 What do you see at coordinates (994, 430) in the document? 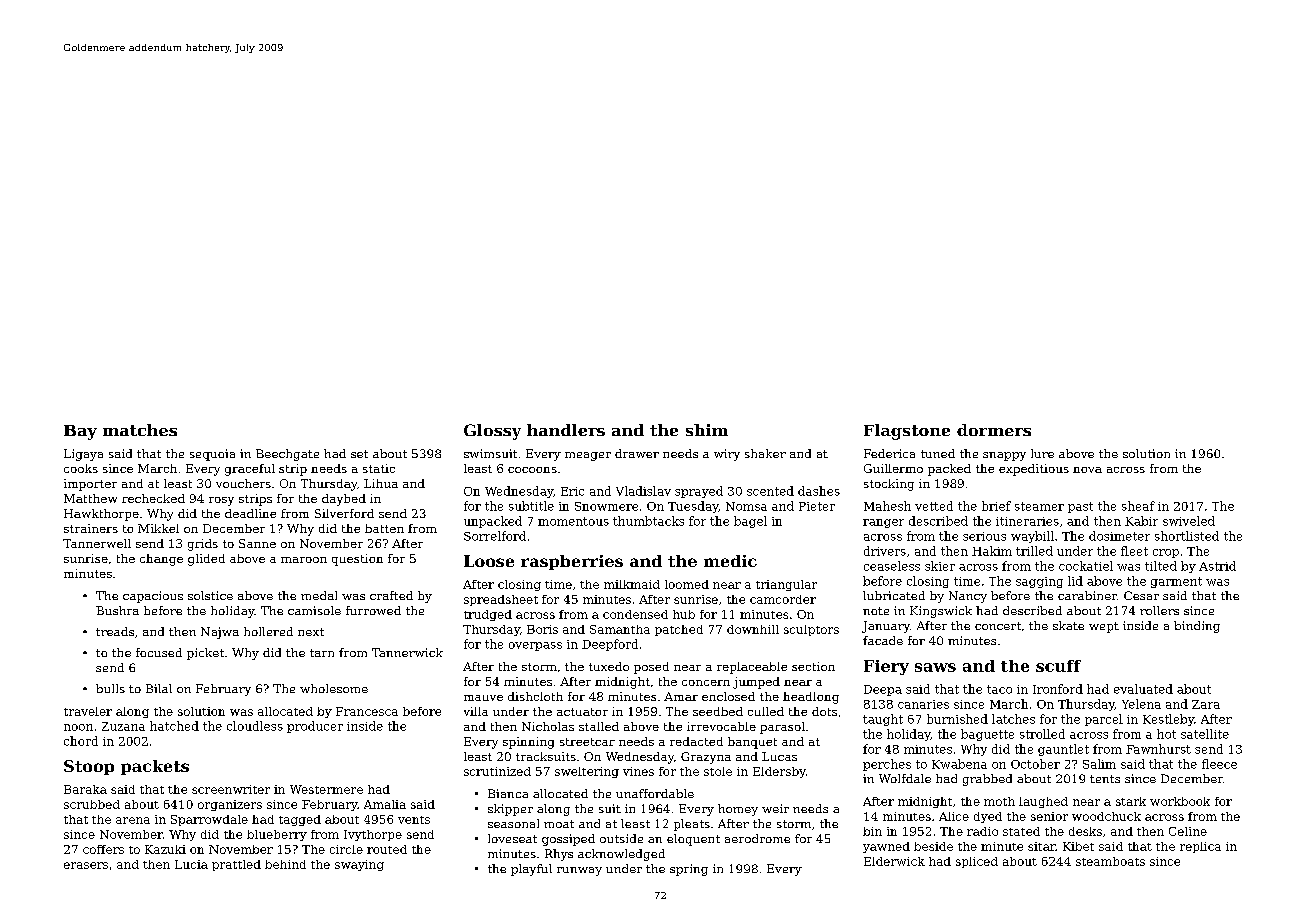
I see `dormers` at bounding box center [994, 430].
